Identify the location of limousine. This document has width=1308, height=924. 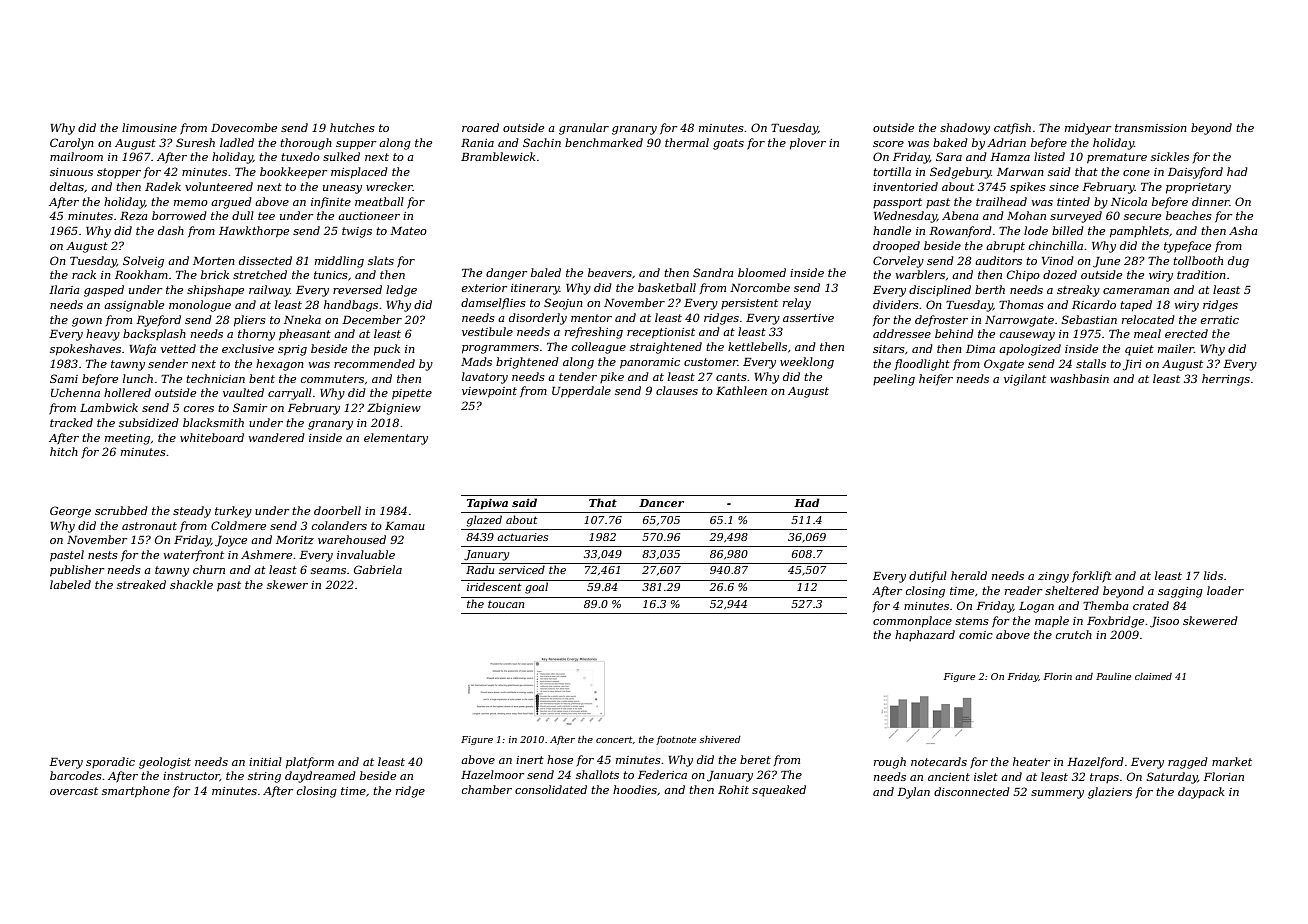
(149, 127).
